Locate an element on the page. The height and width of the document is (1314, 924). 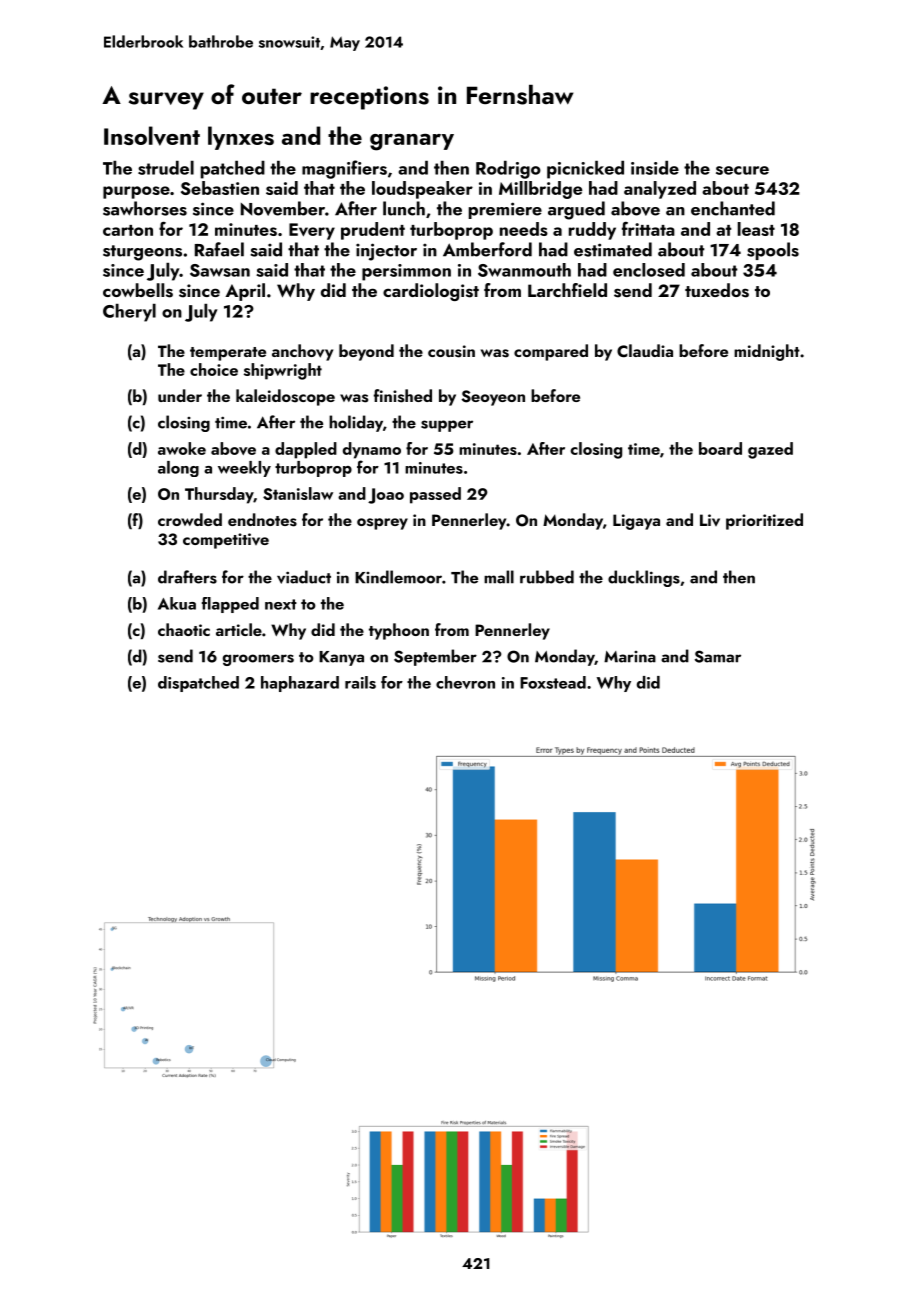
board is located at coordinates (720, 448).
